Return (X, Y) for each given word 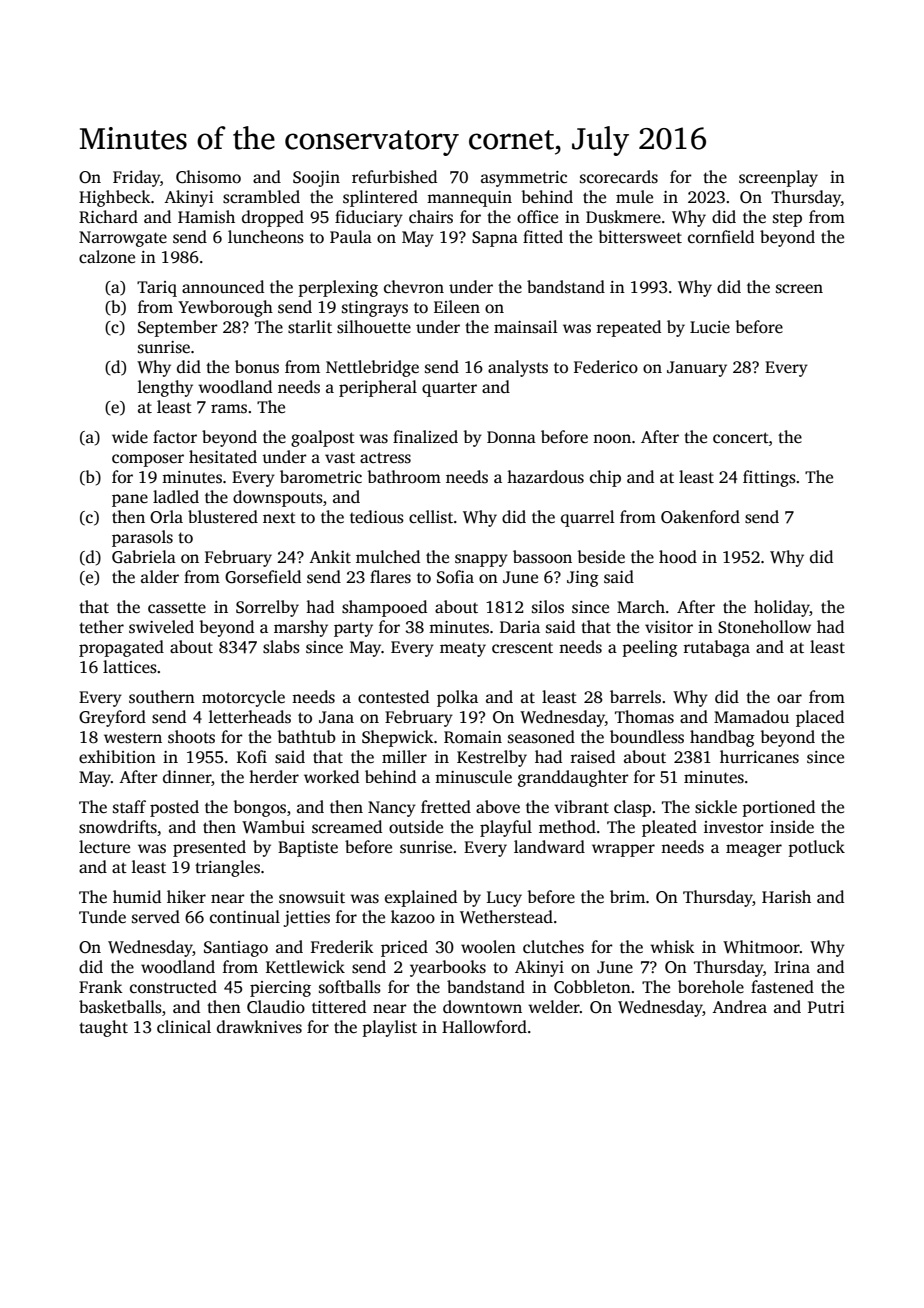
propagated (121, 648)
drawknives (259, 1027)
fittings (769, 478)
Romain (473, 737)
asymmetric (524, 179)
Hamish (206, 217)
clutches (553, 947)
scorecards (619, 177)
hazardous (545, 477)
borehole (711, 987)
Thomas (644, 717)
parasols (142, 538)
